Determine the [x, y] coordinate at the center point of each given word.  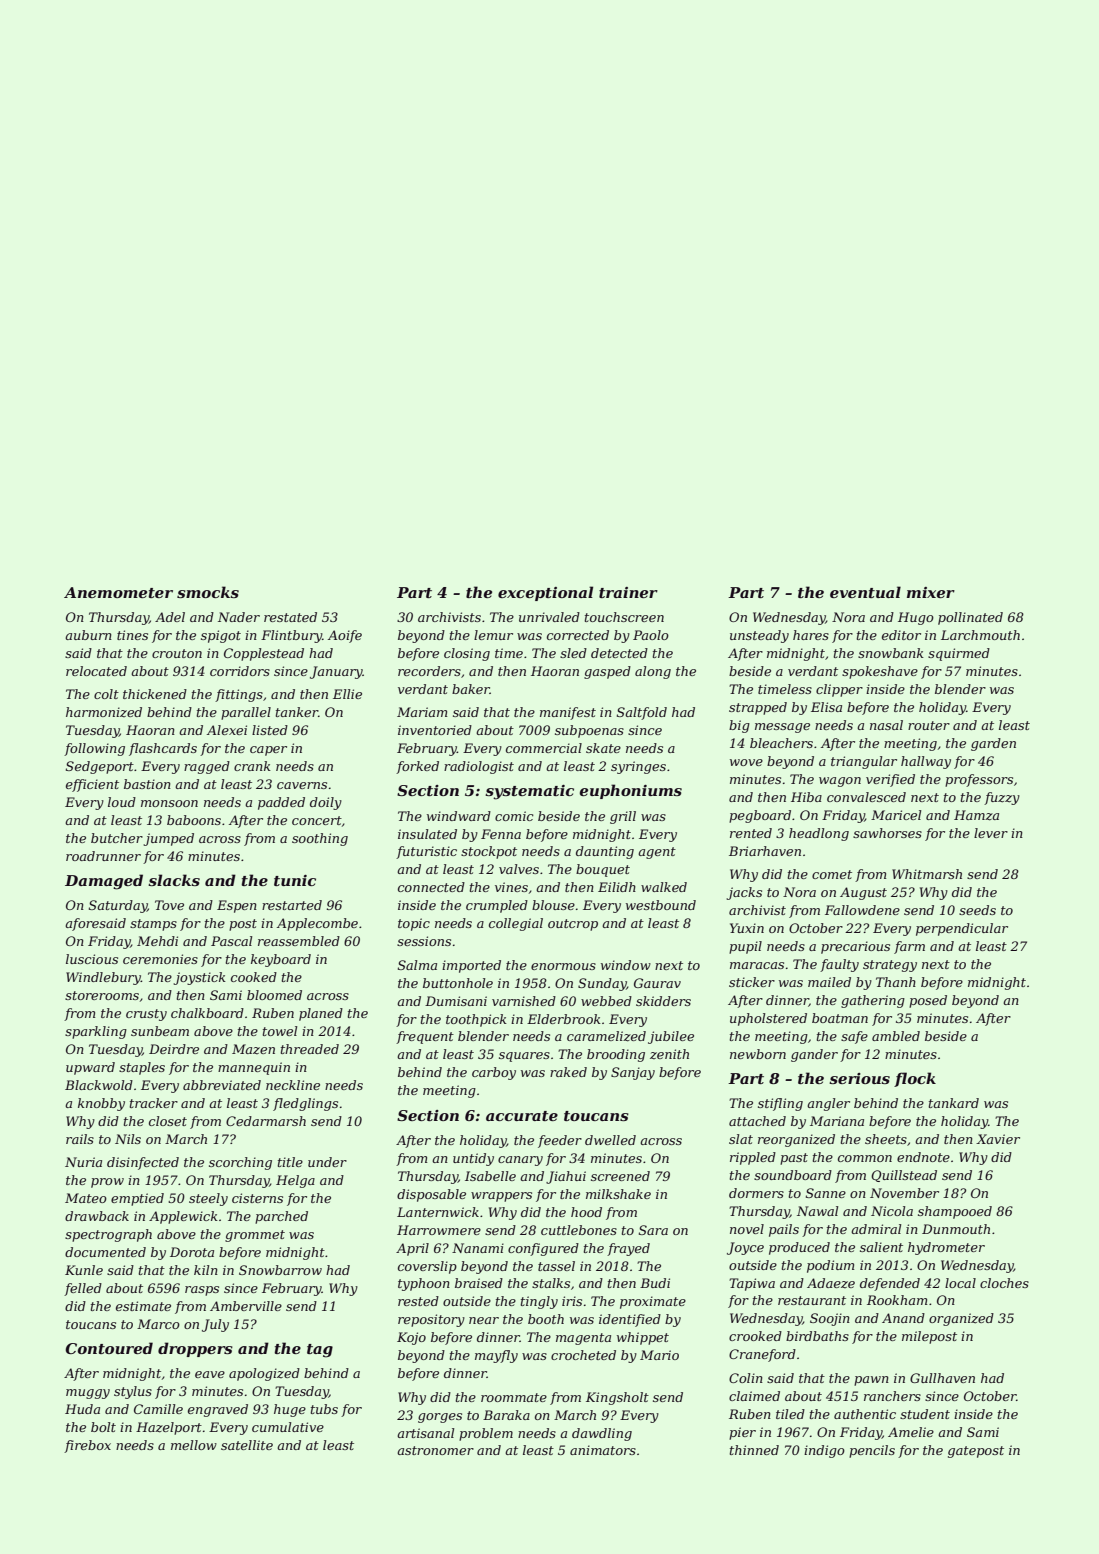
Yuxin [747, 928]
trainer [628, 592]
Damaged [104, 882]
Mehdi [157, 941]
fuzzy [1002, 798]
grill [623, 817]
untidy [473, 1159]
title [290, 1162]
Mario [659, 1355]
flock [915, 1079]
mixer [931, 592]
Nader [239, 617]
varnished [524, 1001]
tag [320, 1351]
